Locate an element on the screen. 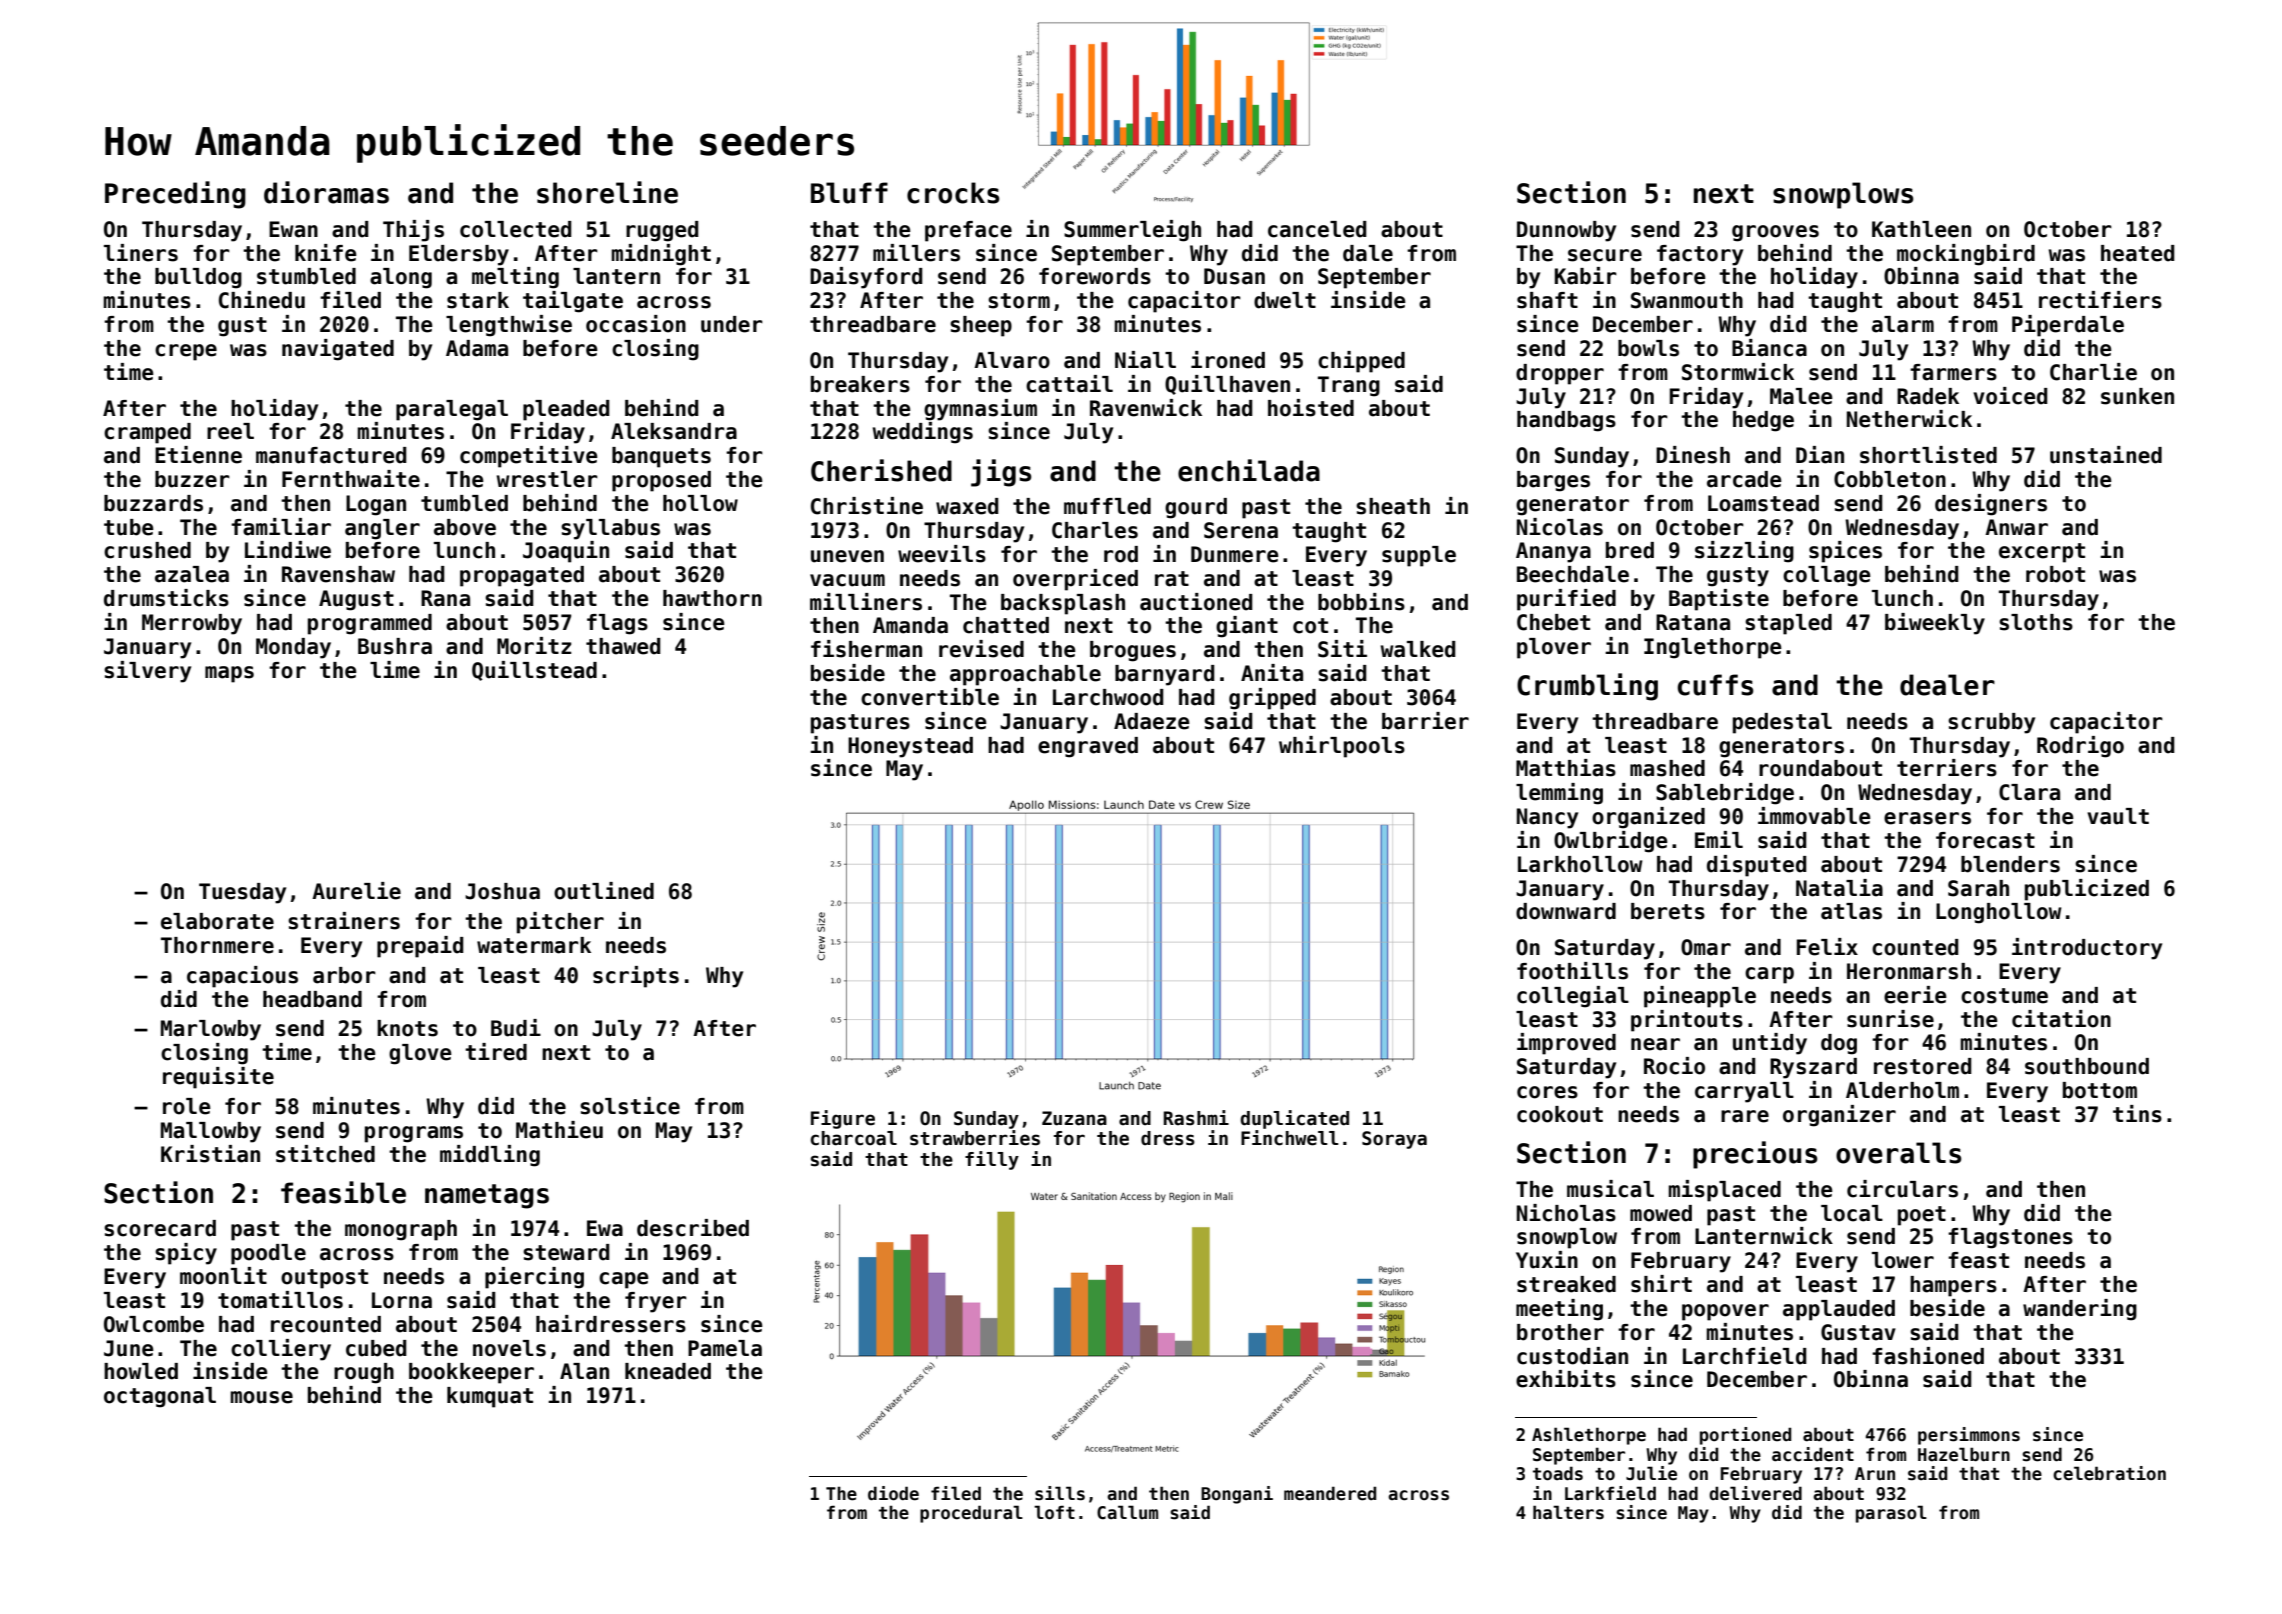  downward is located at coordinates (1566, 911).
